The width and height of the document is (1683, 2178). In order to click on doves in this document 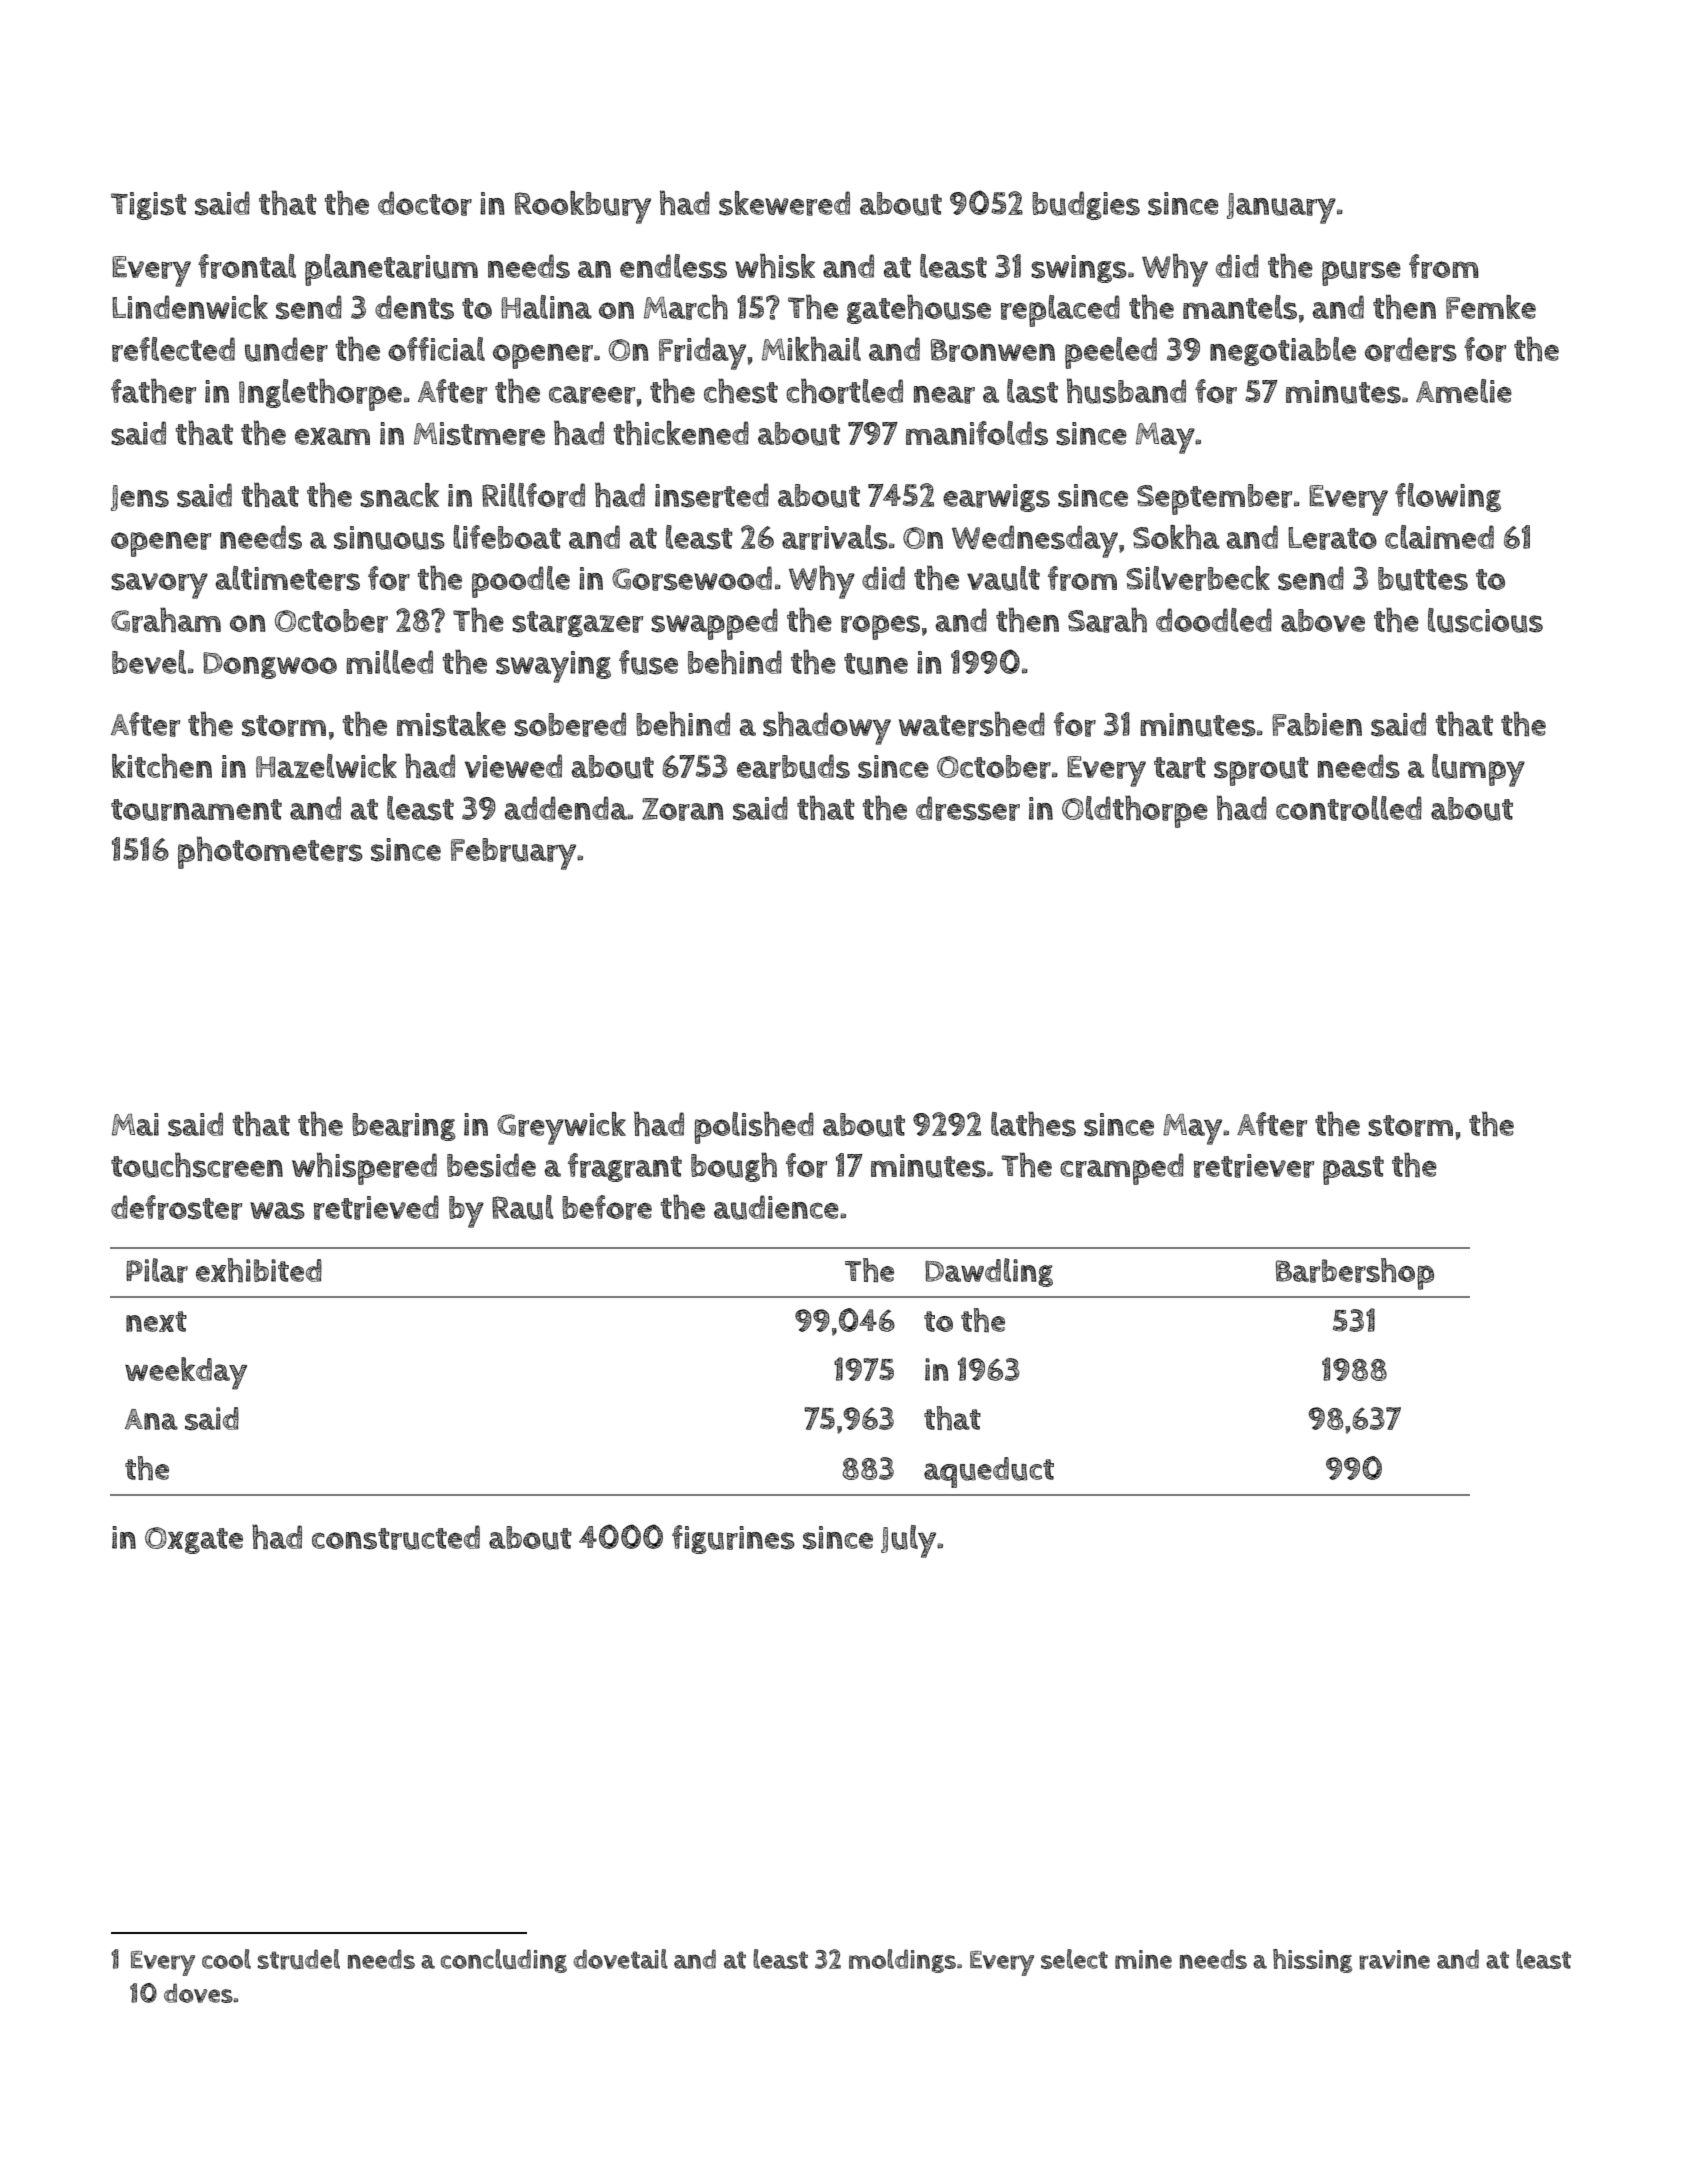, I will do `click(198, 1993)`.
